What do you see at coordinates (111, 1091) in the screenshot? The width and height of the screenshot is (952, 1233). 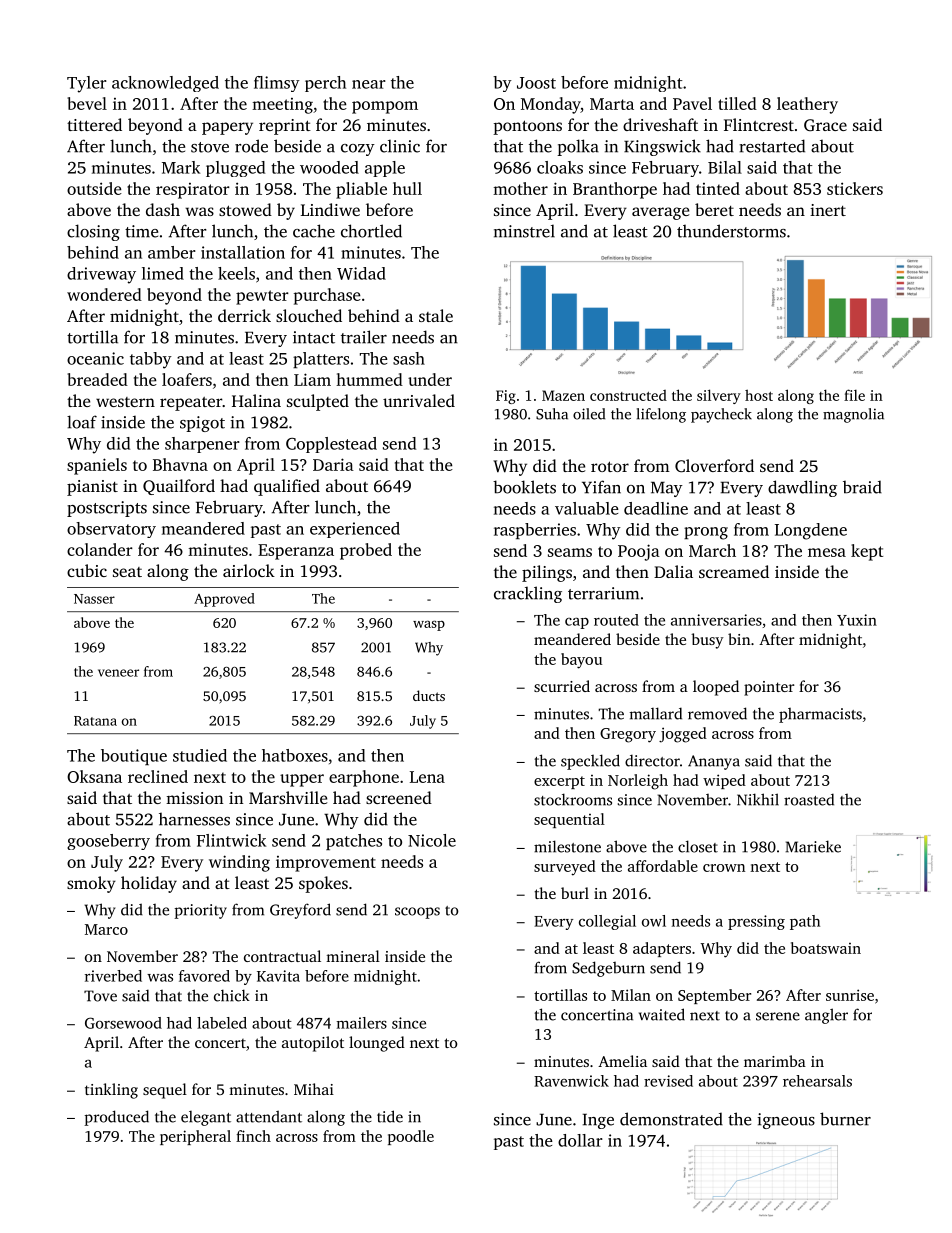 I see `tinkling` at bounding box center [111, 1091].
